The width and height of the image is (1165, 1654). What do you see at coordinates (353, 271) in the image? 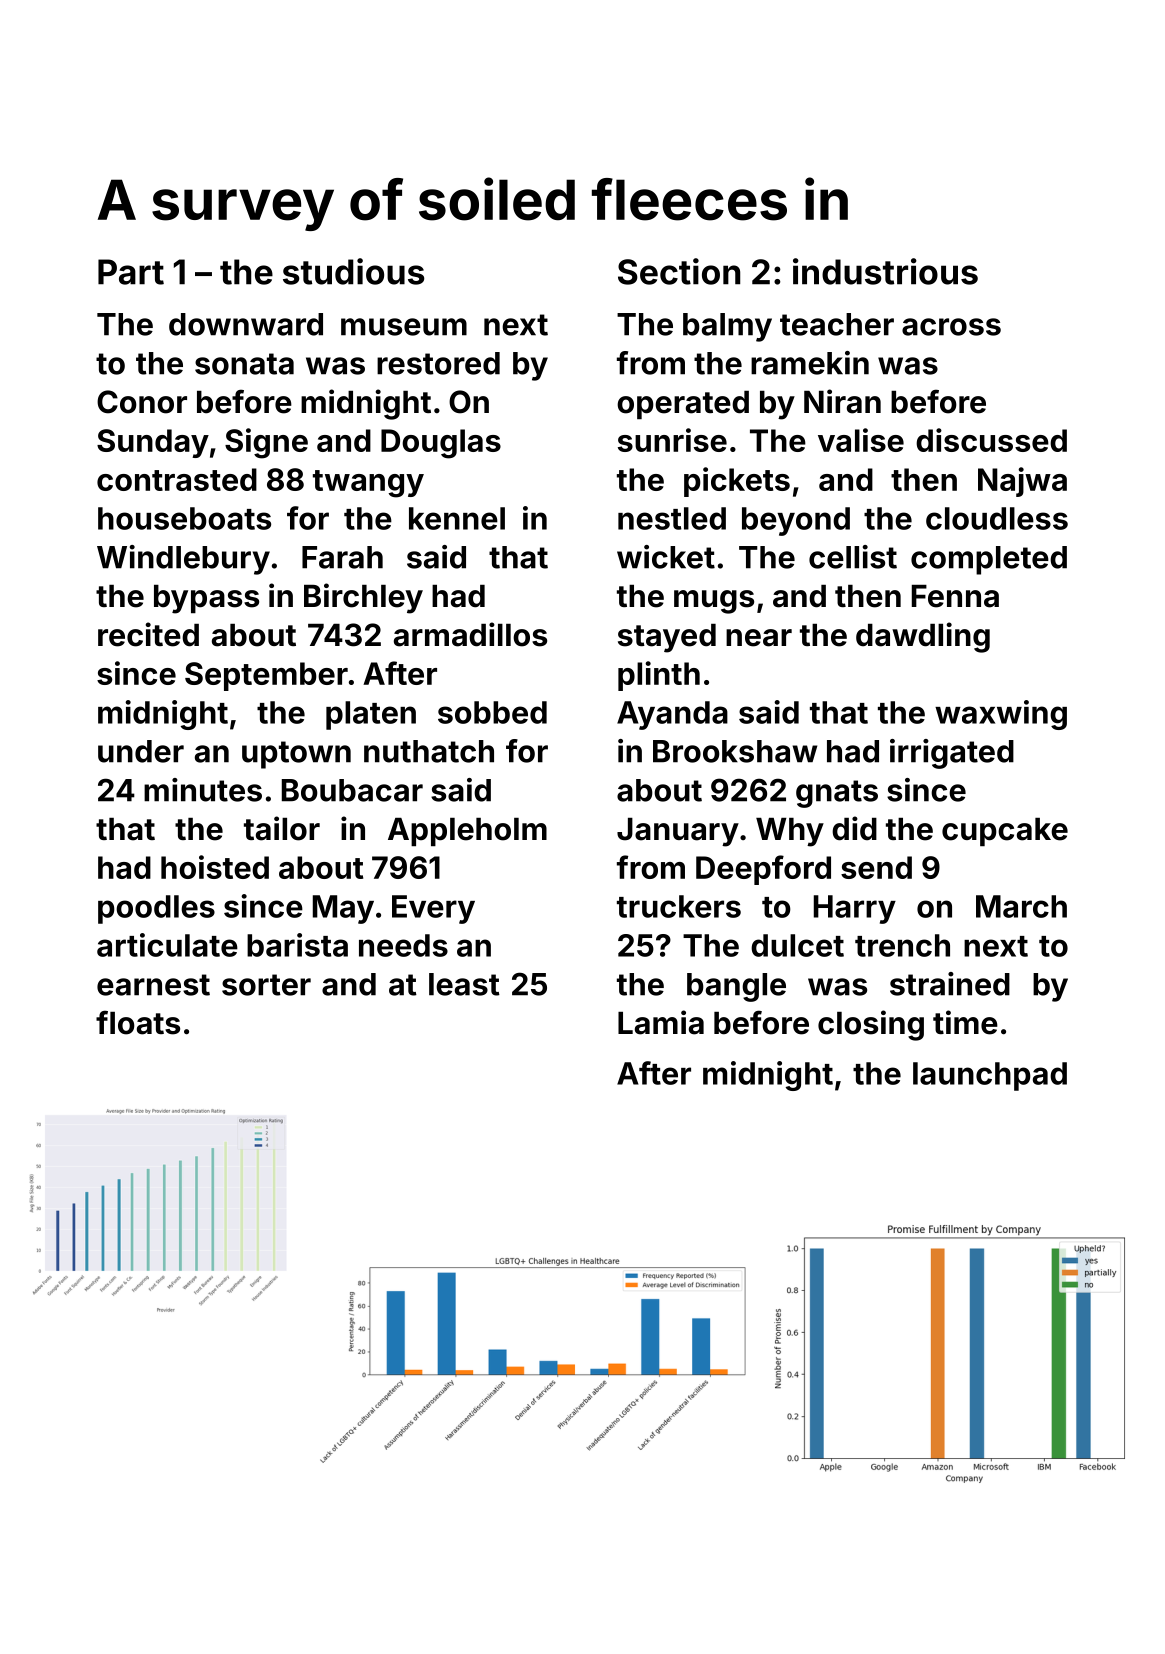
I see `studious` at bounding box center [353, 271].
